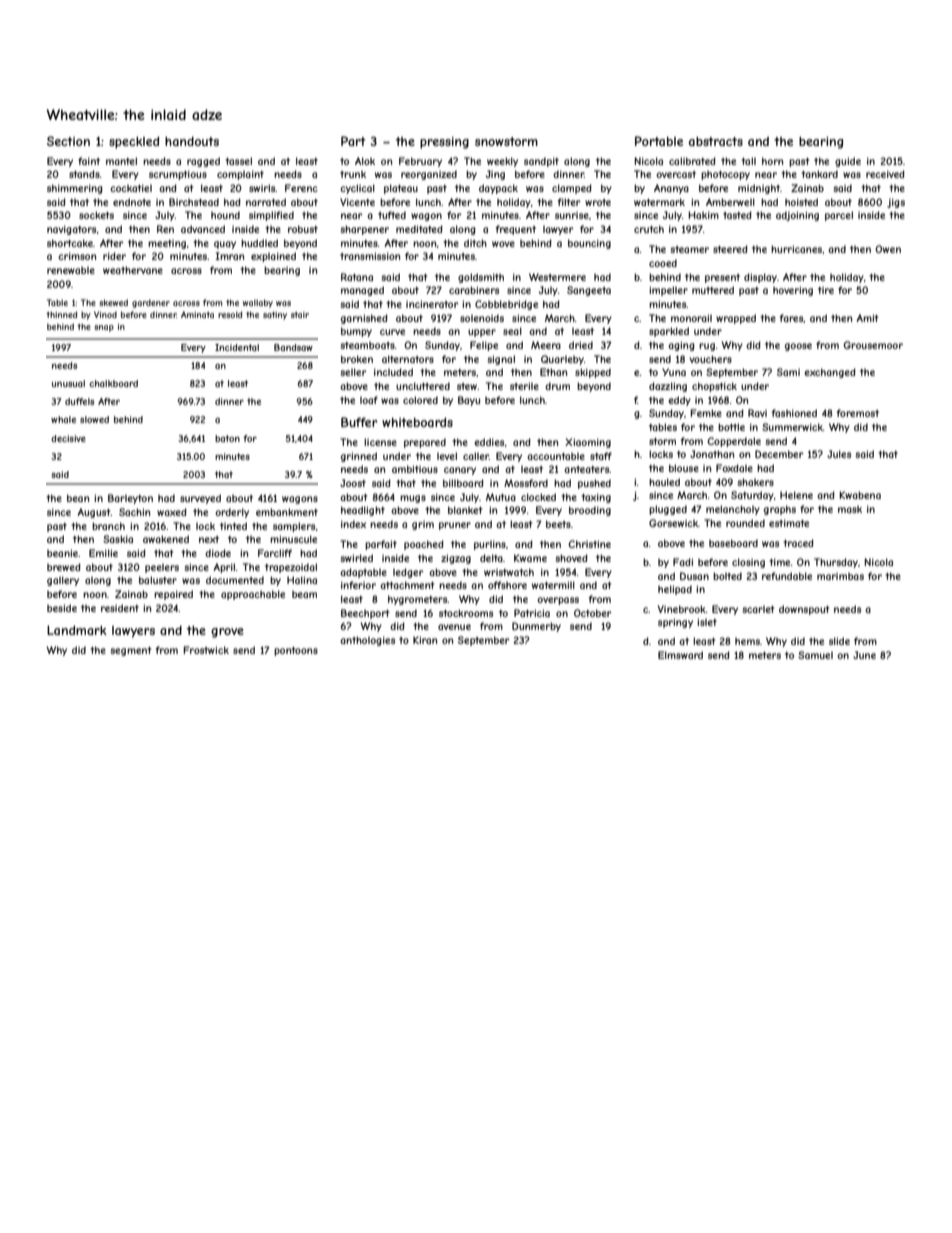  What do you see at coordinates (512, 331) in the screenshot?
I see `seal` at bounding box center [512, 331].
